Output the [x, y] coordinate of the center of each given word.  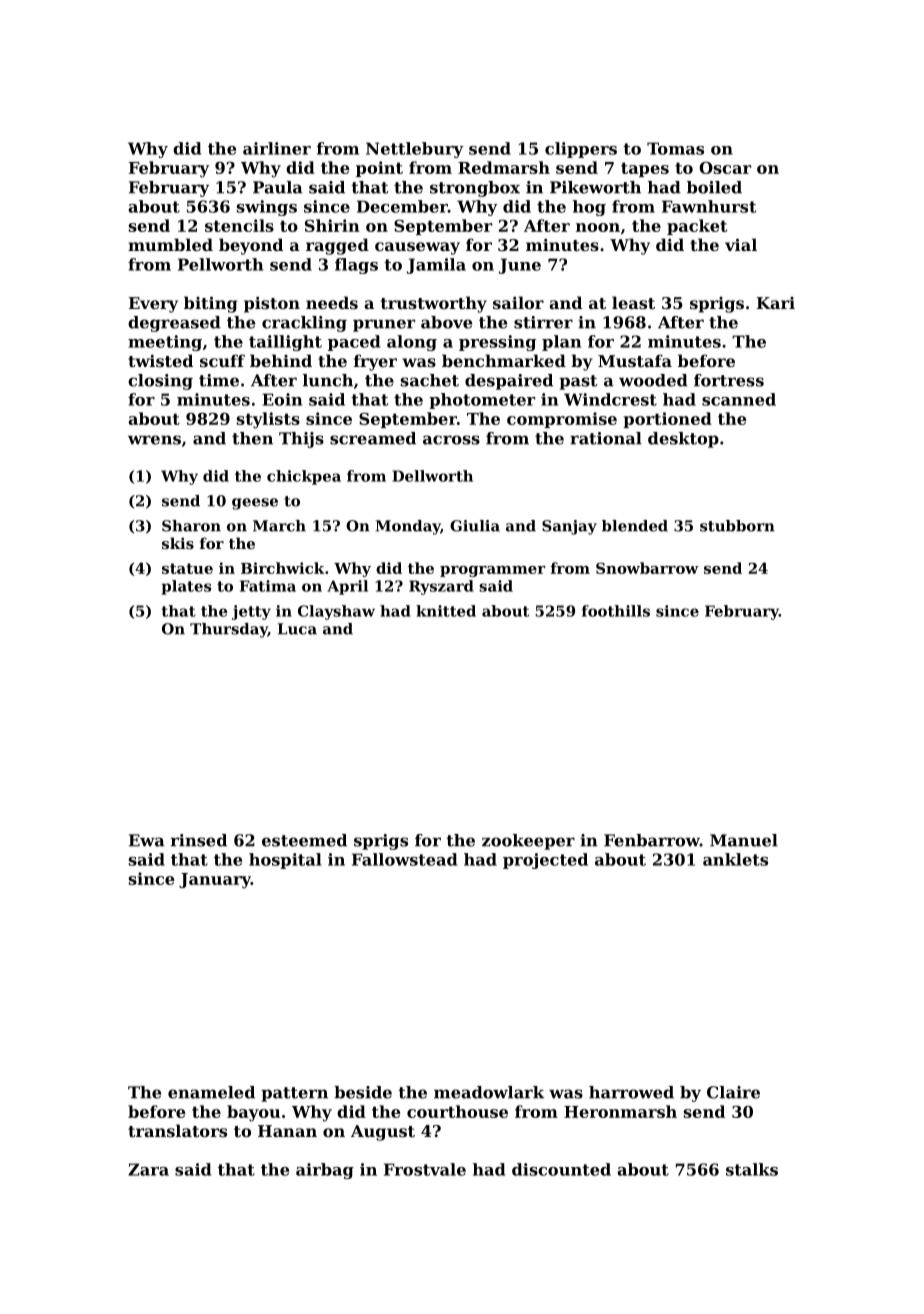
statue [187, 568]
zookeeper [528, 842]
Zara [148, 1169]
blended [635, 526]
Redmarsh [504, 167]
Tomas [675, 148]
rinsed [199, 840]
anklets [735, 859]
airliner [277, 148]
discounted [561, 1169]
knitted [446, 611]
